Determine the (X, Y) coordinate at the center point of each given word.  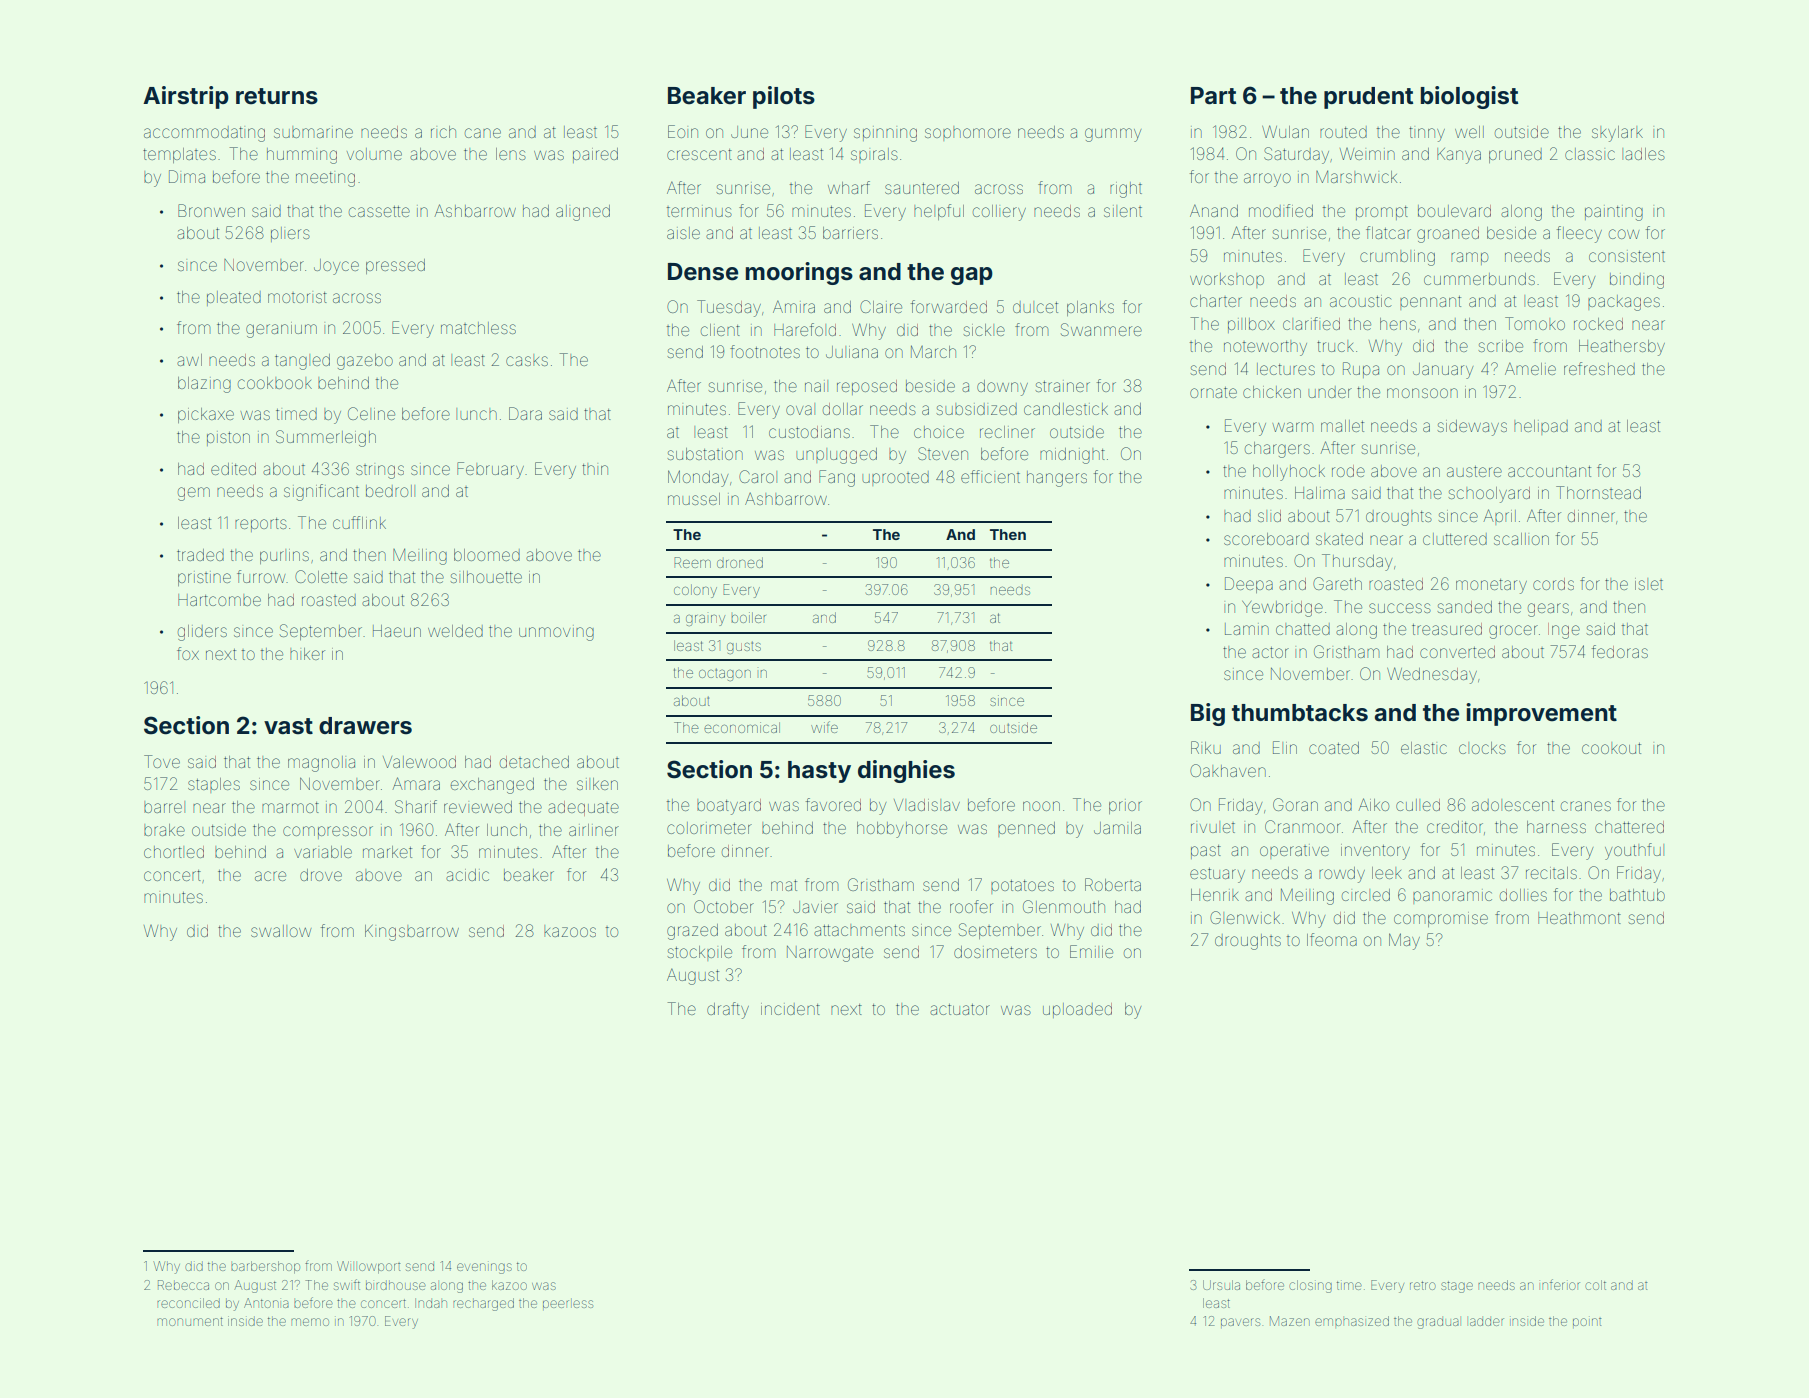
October (724, 906)
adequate (583, 808)
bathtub (1637, 895)
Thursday (1357, 562)
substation (705, 454)
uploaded (1077, 1010)
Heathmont (1579, 918)
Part (1213, 96)
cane (483, 133)
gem (194, 494)
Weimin (1367, 154)
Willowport (369, 1267)
